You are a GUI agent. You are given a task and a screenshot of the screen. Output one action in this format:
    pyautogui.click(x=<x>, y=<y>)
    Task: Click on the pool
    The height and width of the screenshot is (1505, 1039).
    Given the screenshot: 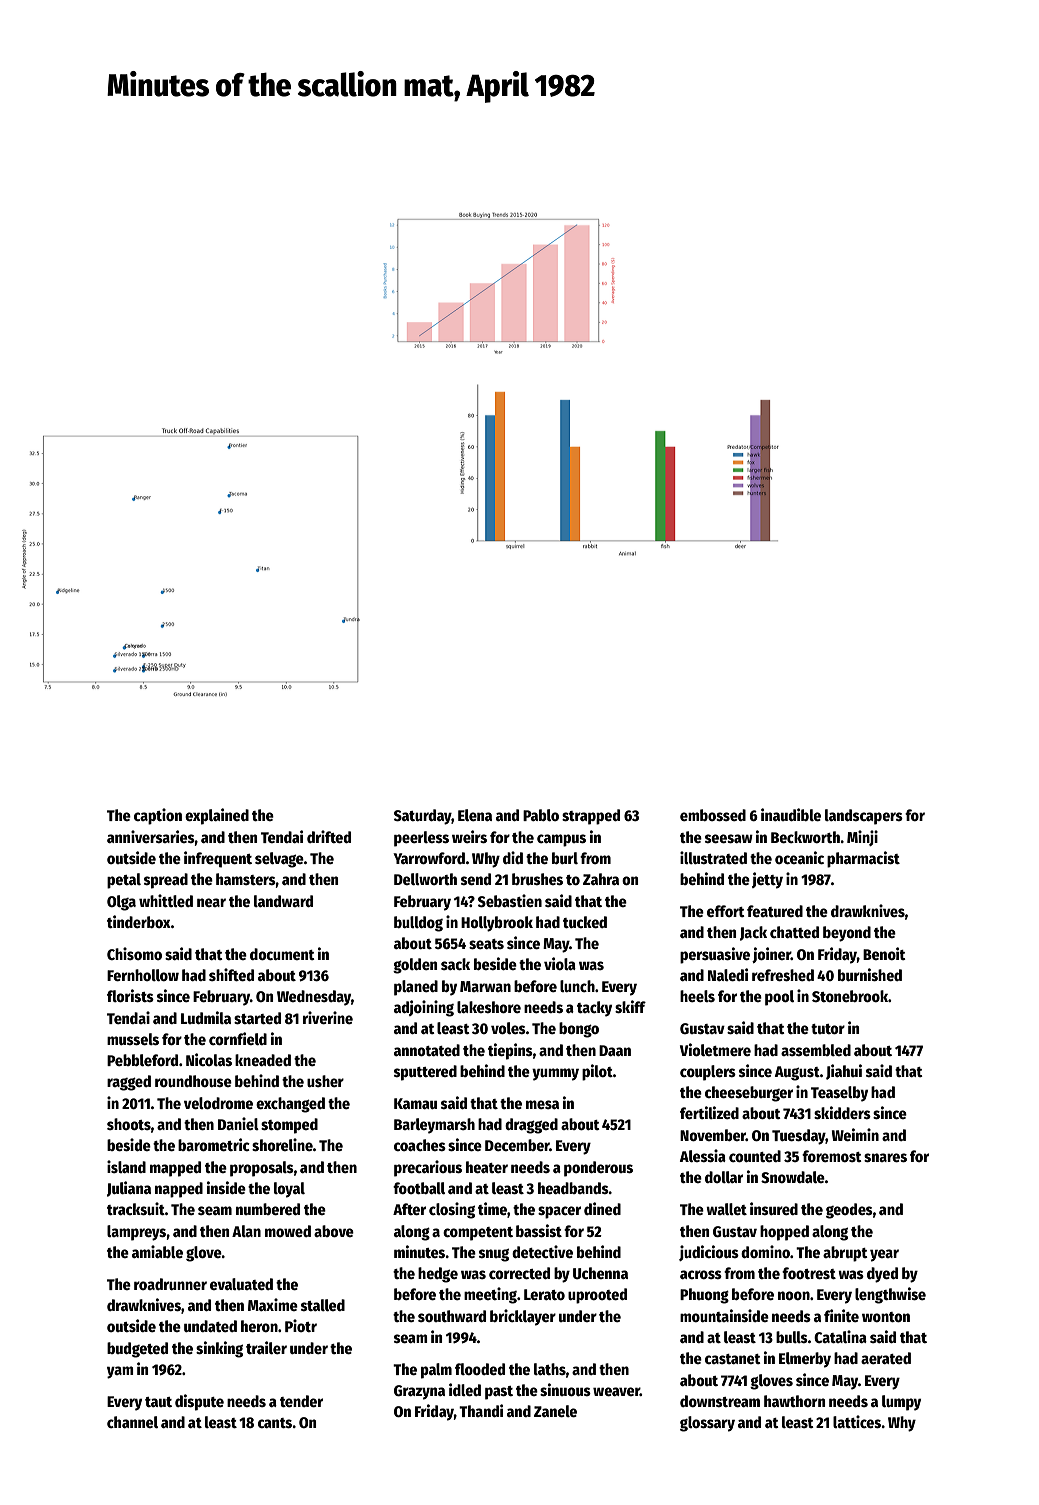 What is the action you would take?
    pyautogui.click(x=779, y=998)
